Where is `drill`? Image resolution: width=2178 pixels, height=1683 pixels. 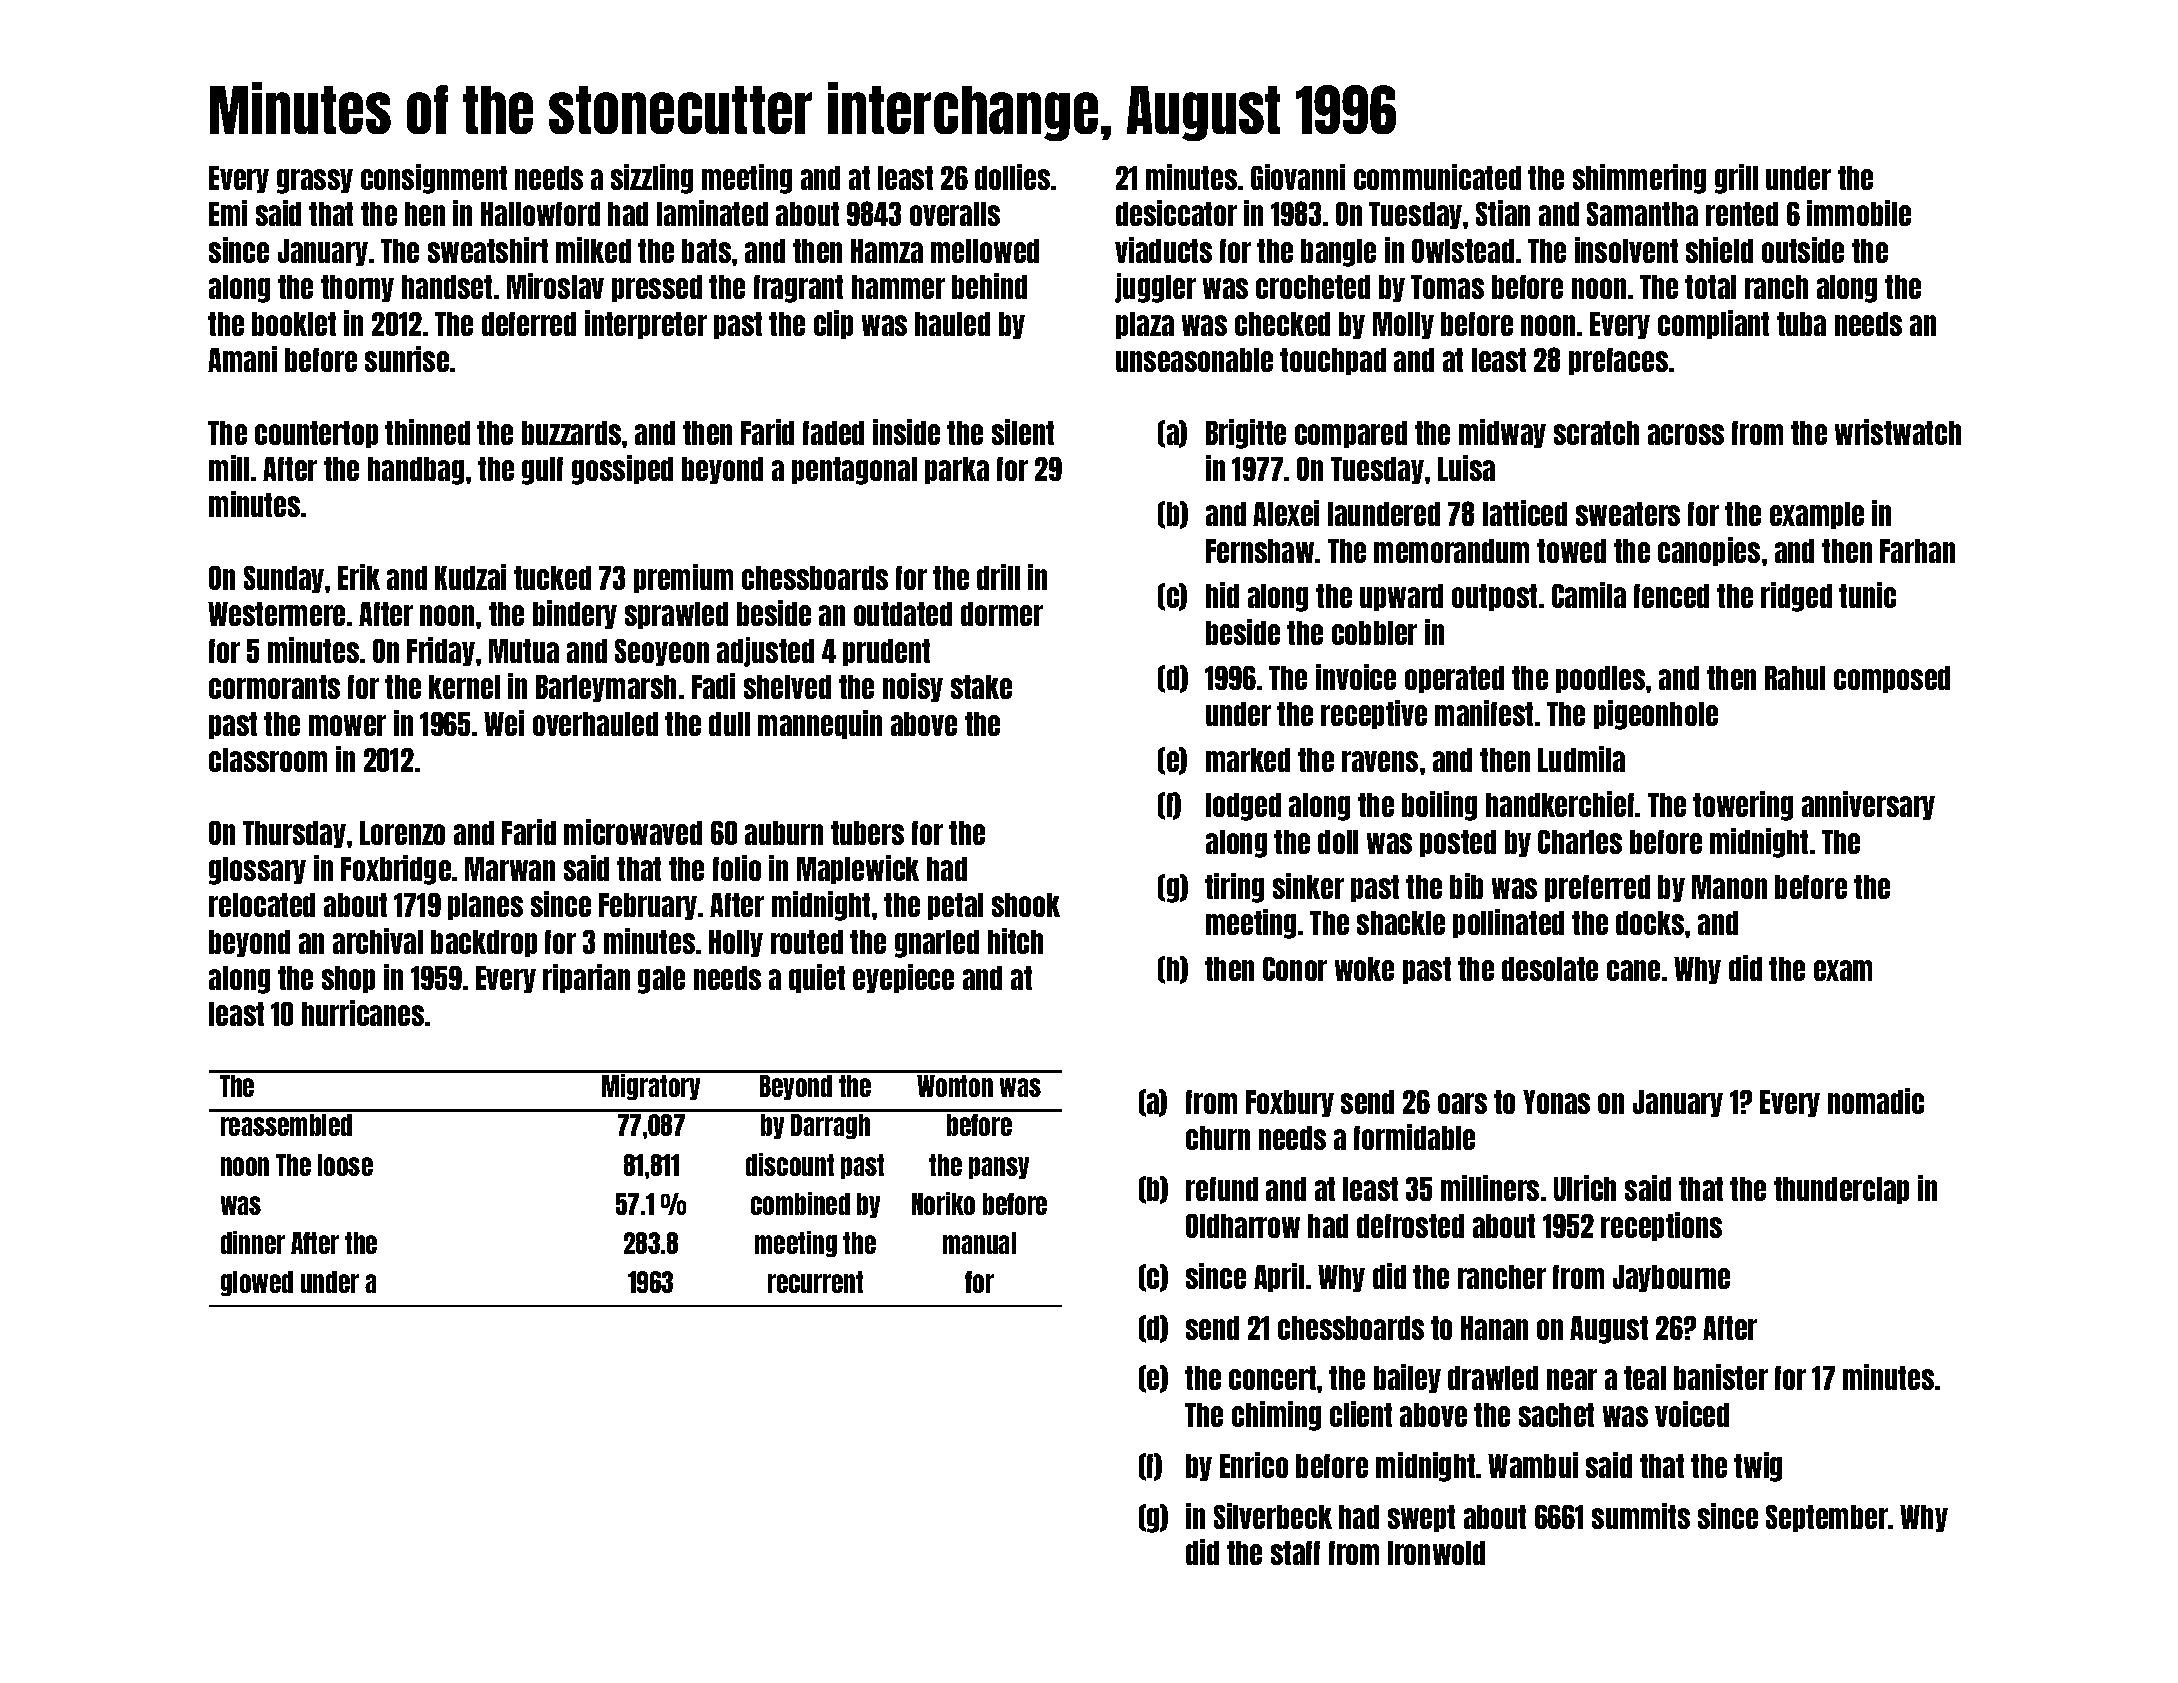 drill is located at coordinates (998, 577).
